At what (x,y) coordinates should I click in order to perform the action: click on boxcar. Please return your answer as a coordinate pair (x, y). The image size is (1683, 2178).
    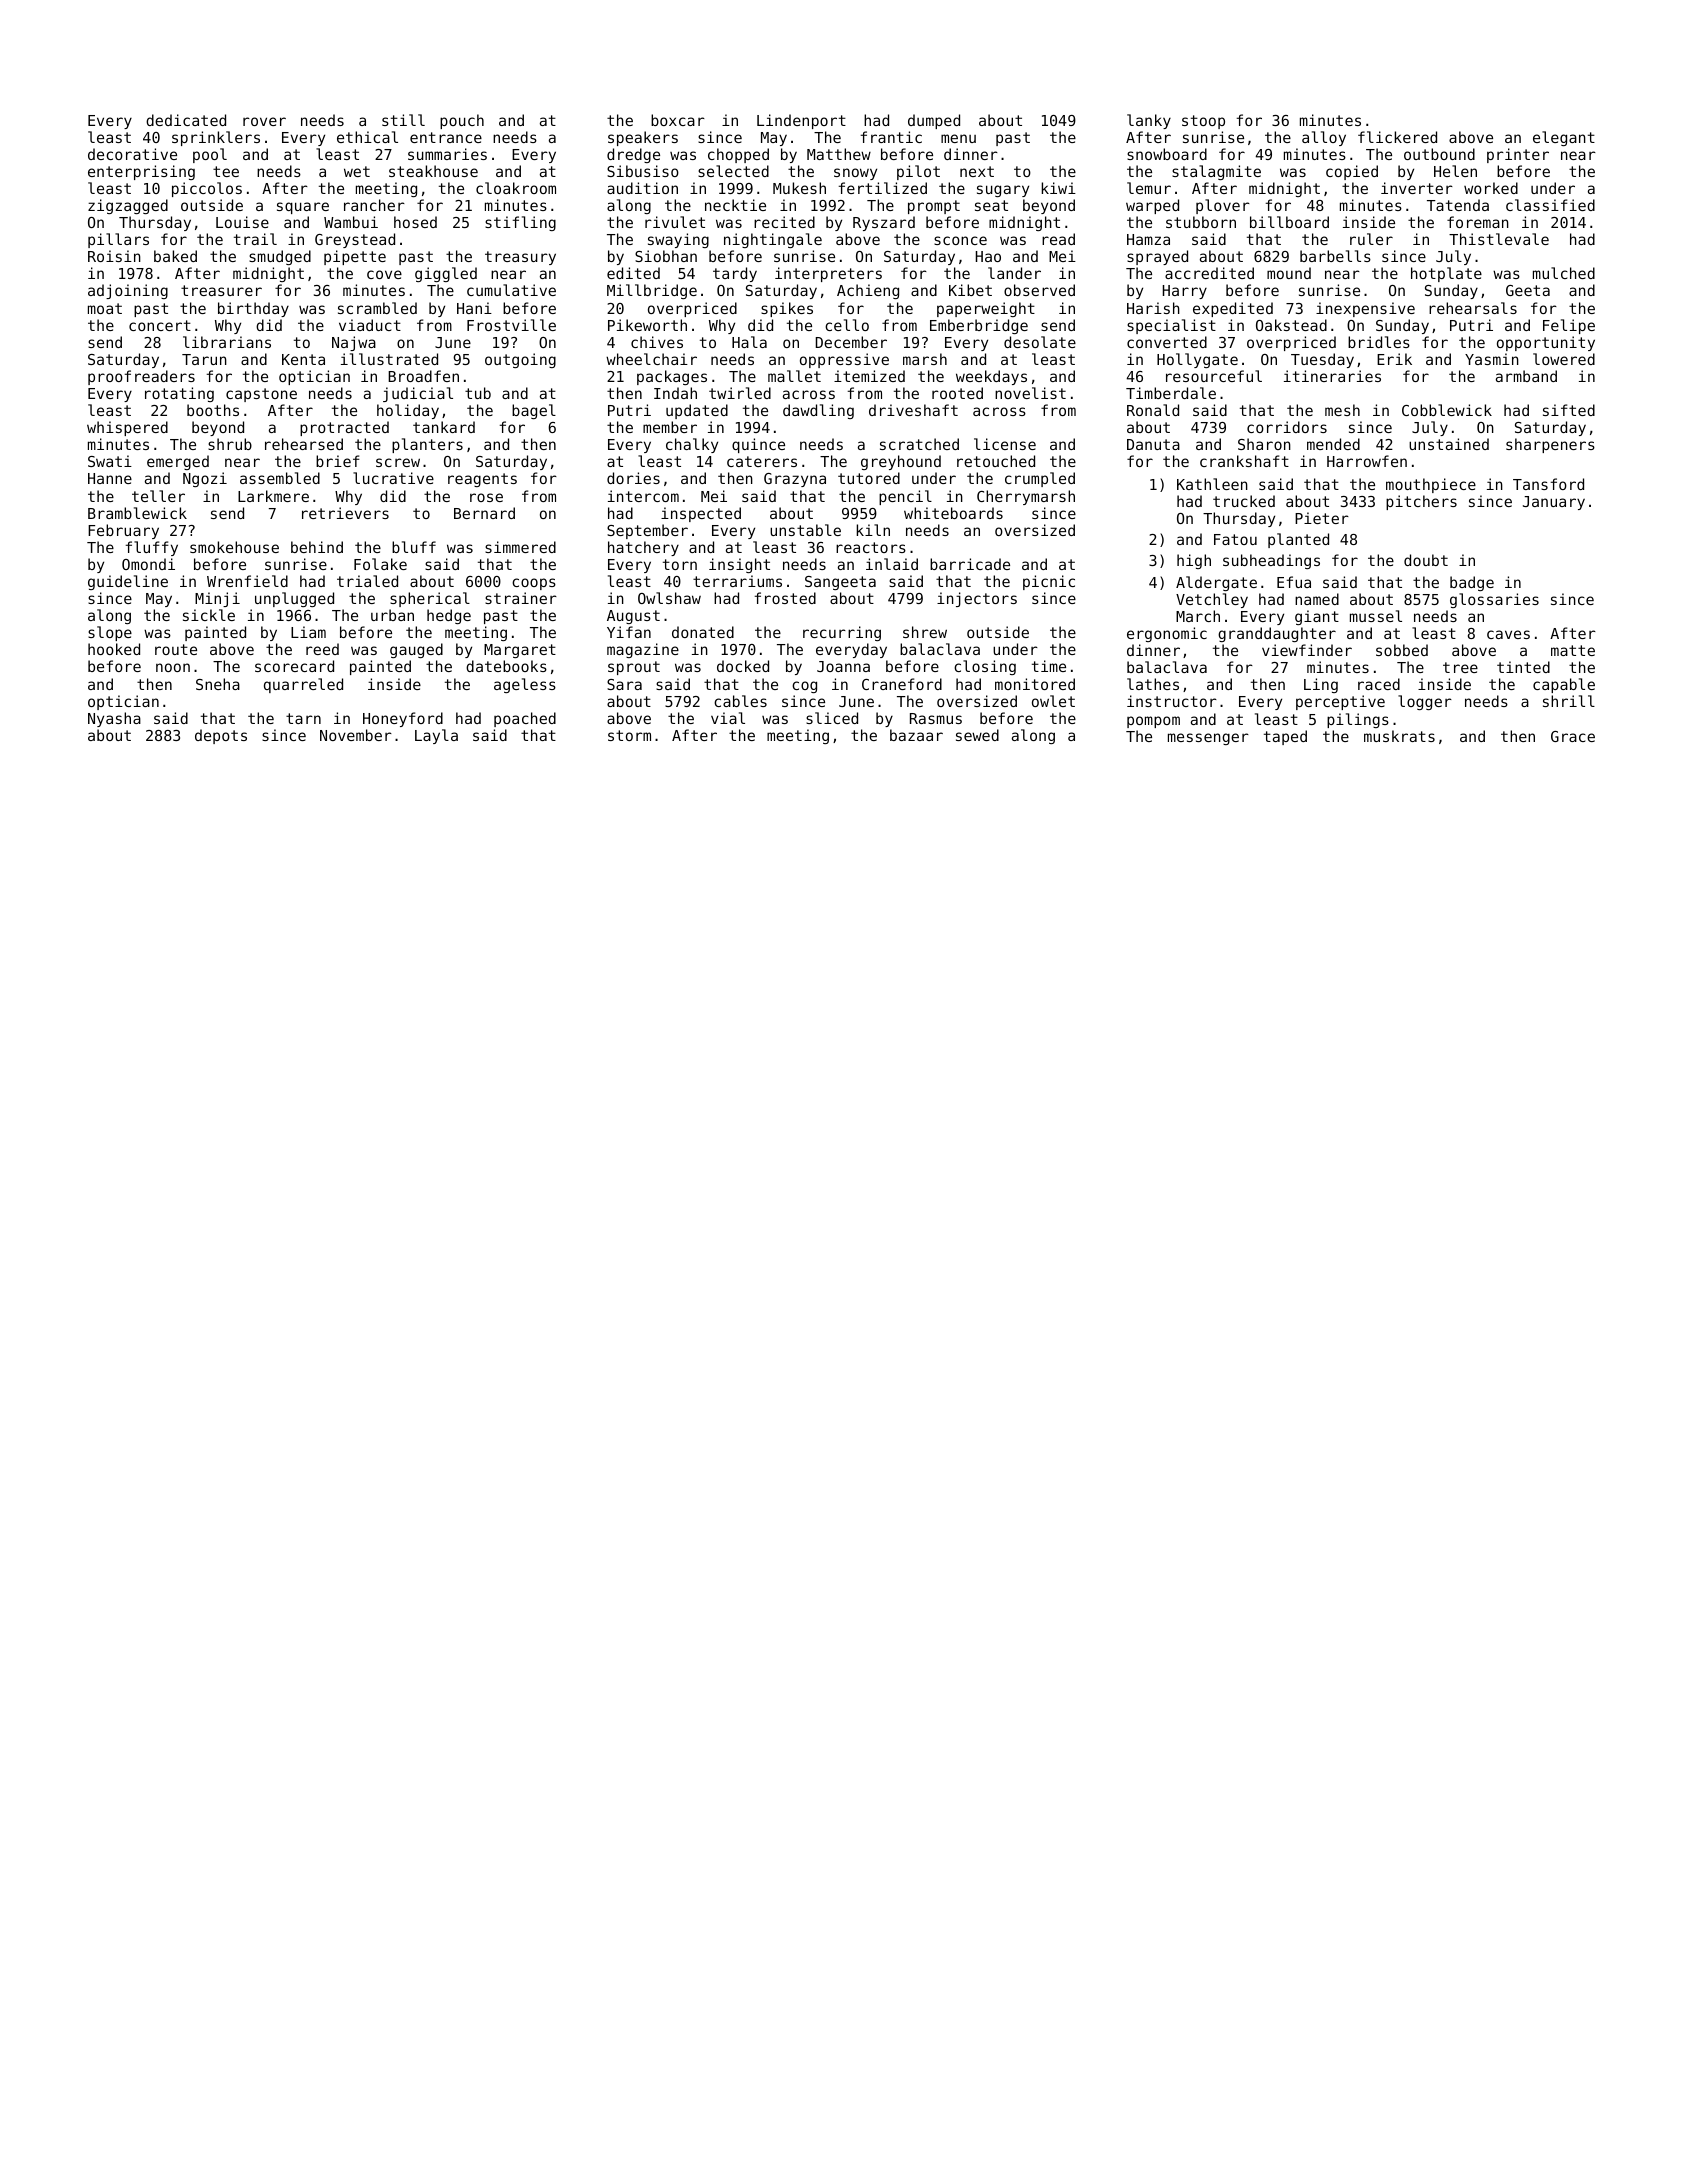
    Looking at the image, I should click on (678, 120).
